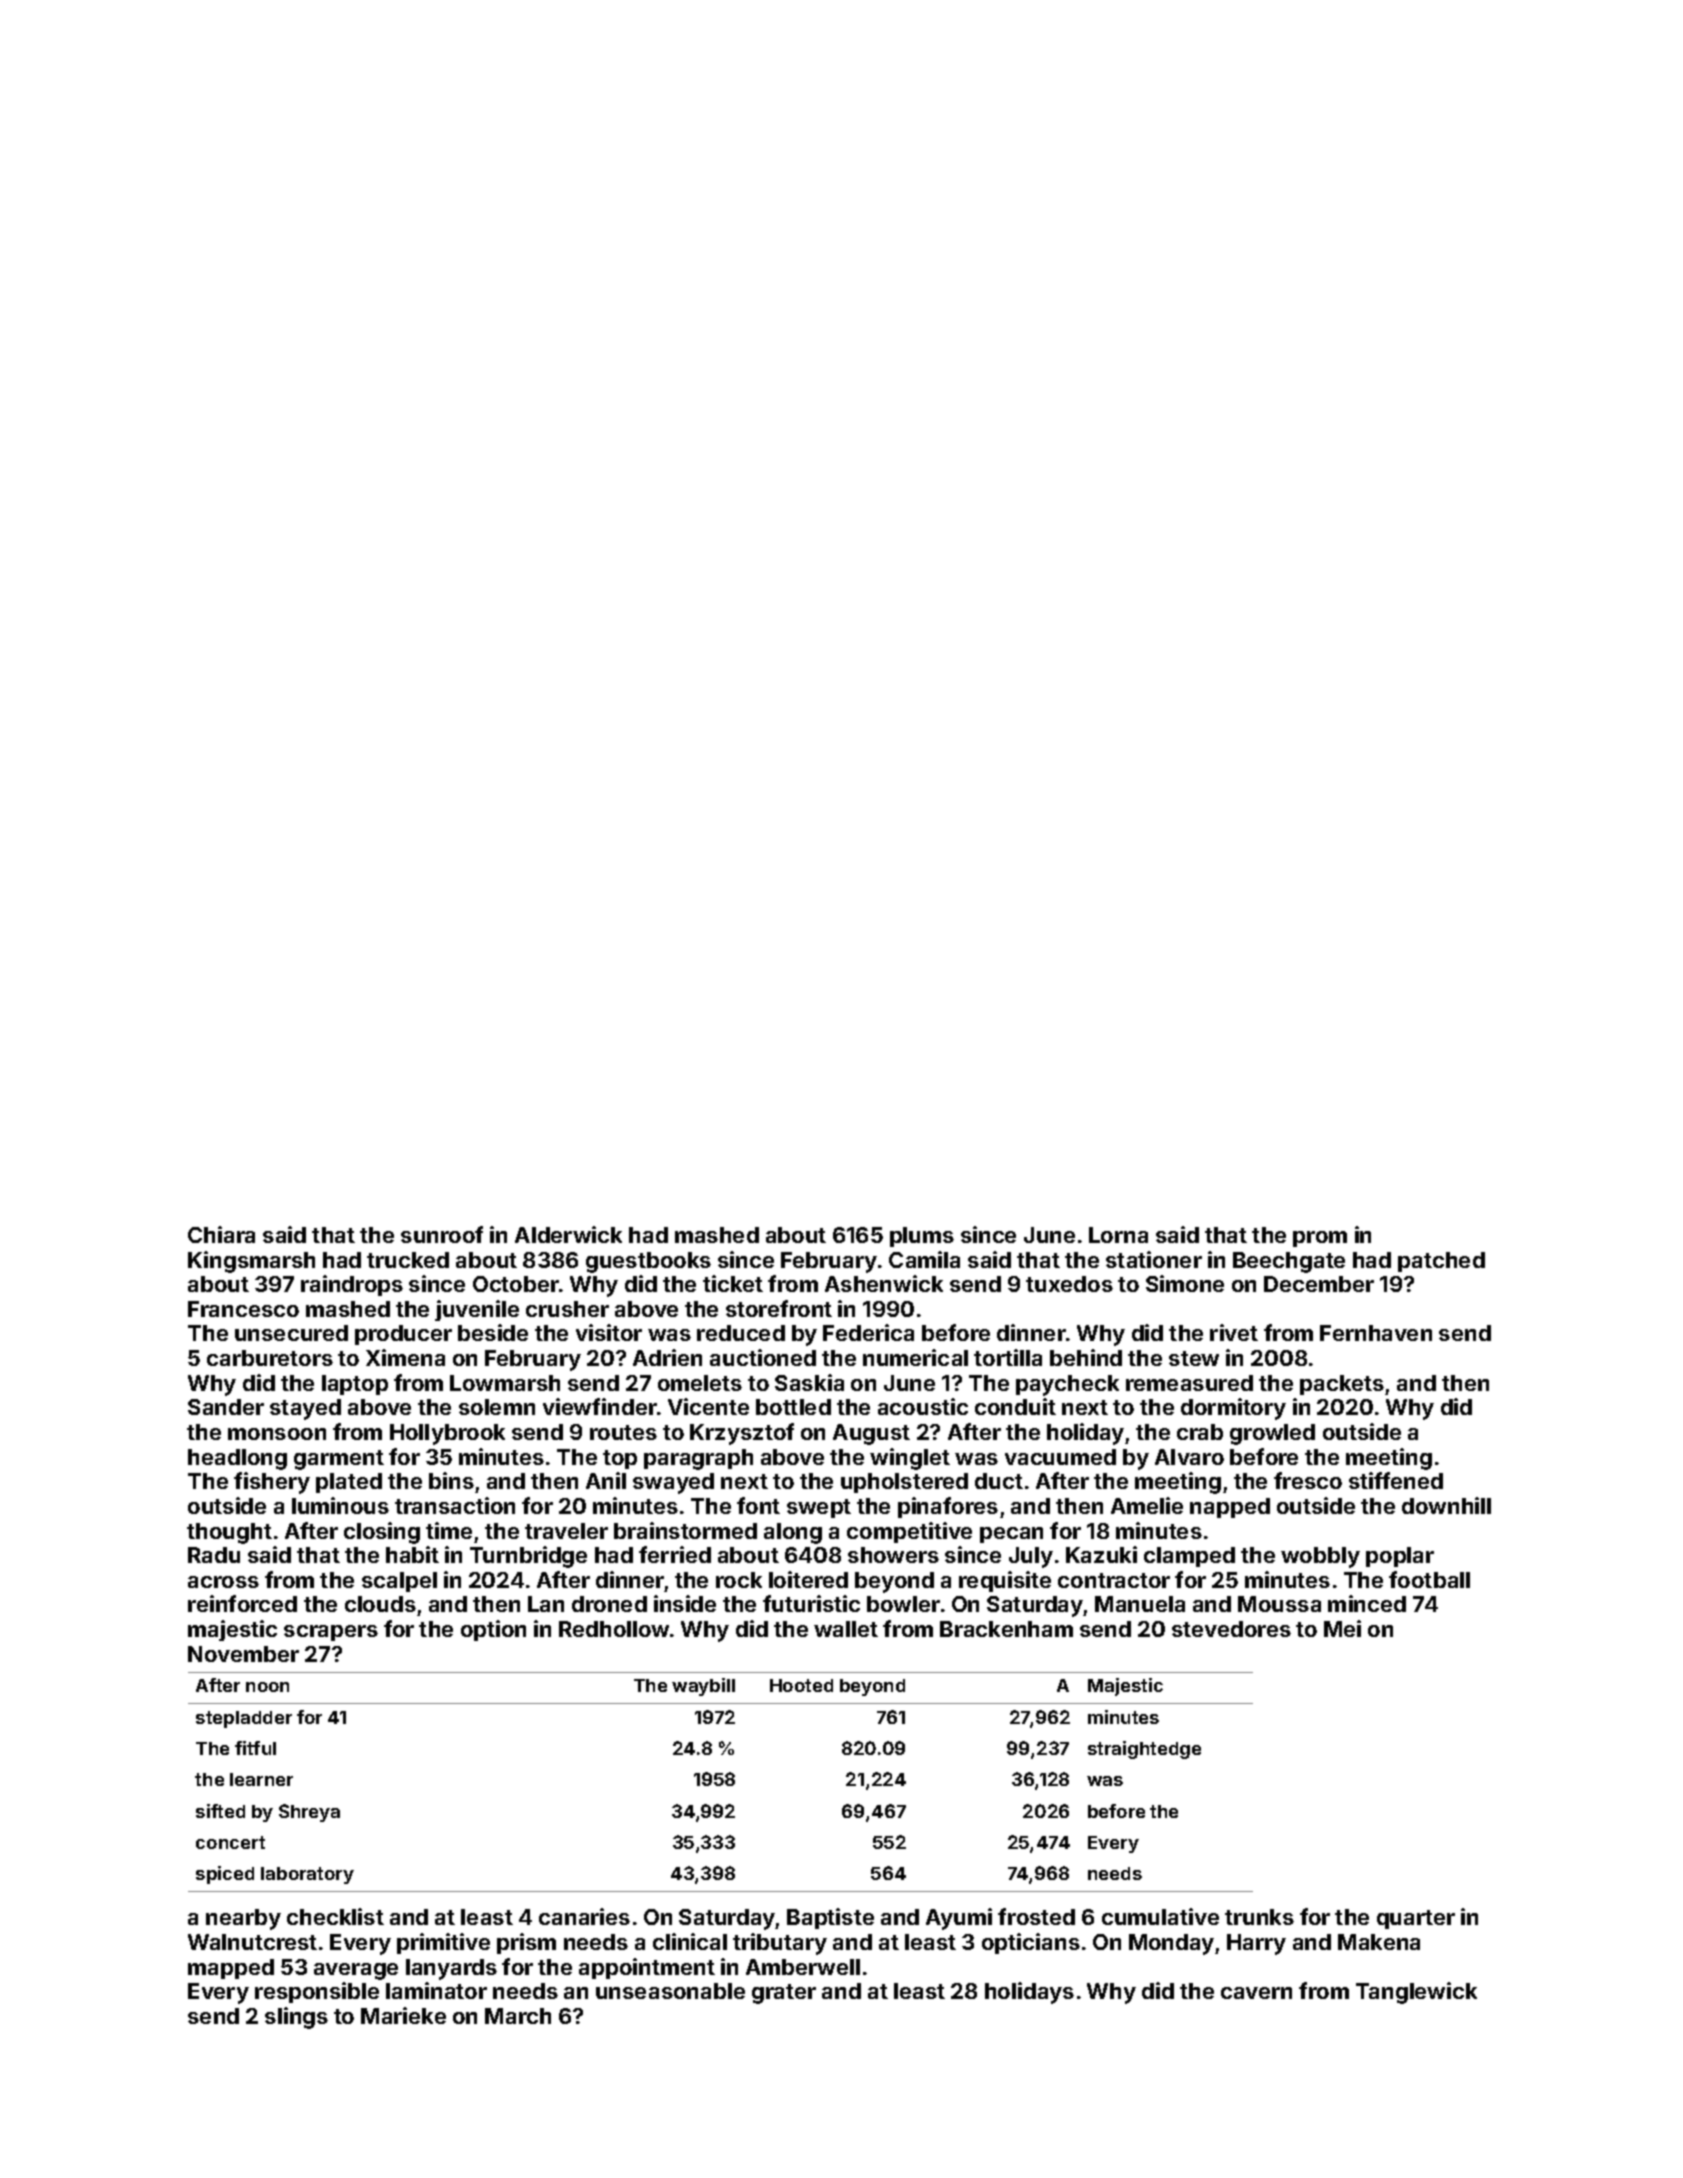 The height and width of the document is (2178, 1683). I want to click on sunroof, so click(442, 1234).
